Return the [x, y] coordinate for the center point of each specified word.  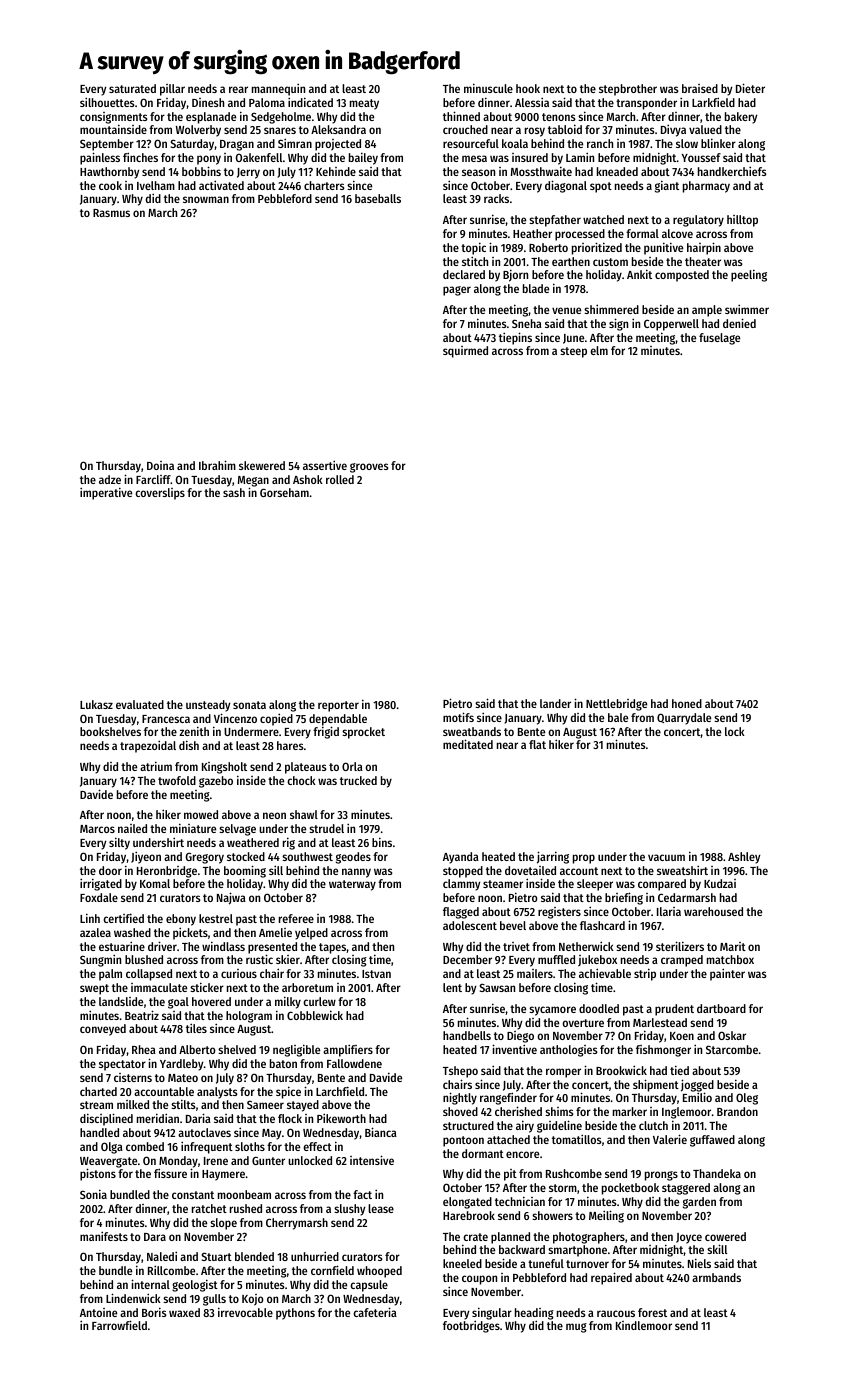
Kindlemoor [644, 1325]
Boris [154, 1312]
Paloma [267, 102]
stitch [475, 261]
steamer [503, 884]
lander [555, 703]
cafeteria [375, 1312]
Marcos [97, 829]
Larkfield [713, 102]
